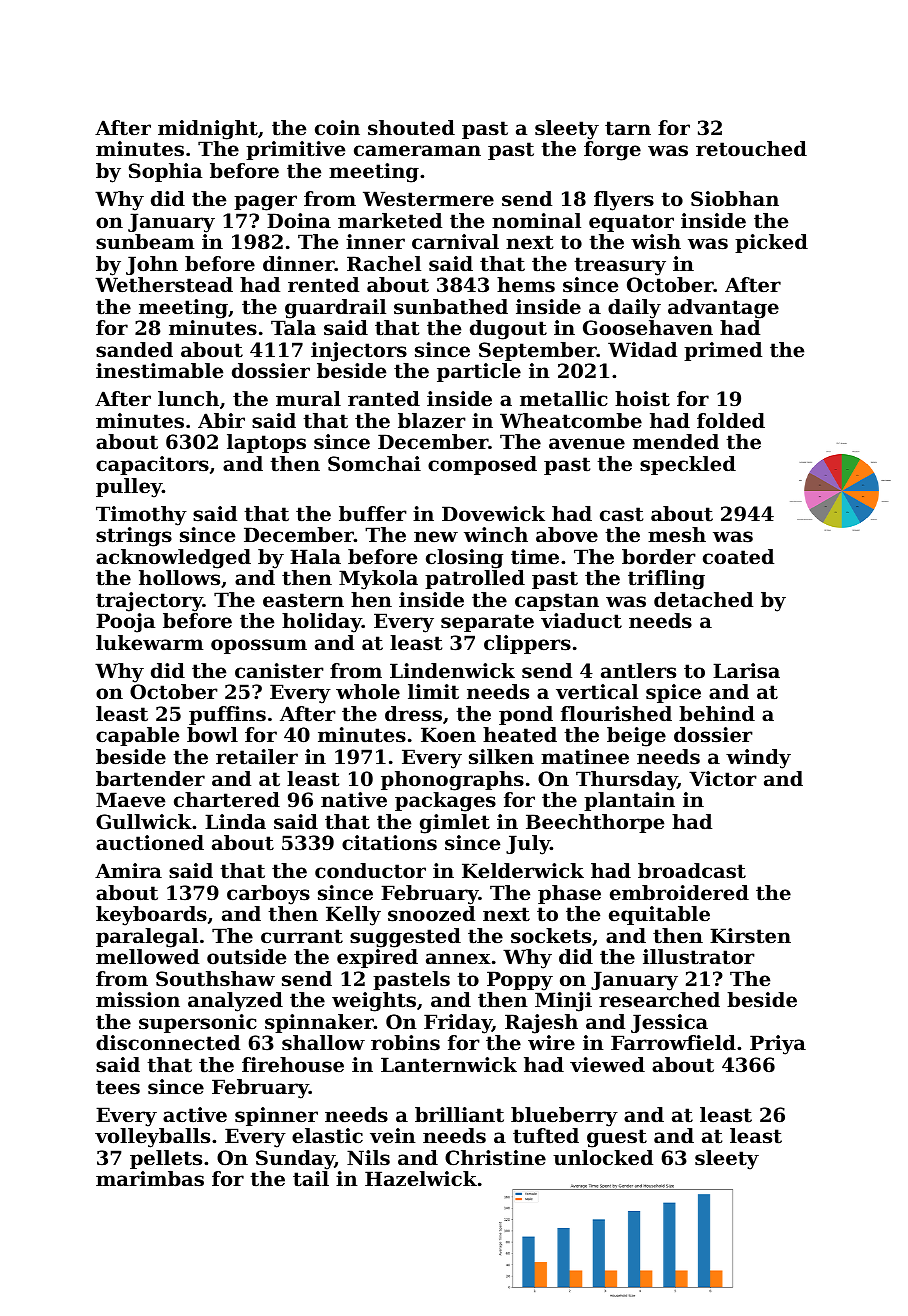 Image resolution: width=908 pixels, height=1316 pixels. What do you see at coordinates (293, 1065) in the page?
I see `firehouse` at bounding box center [293, 1065].
